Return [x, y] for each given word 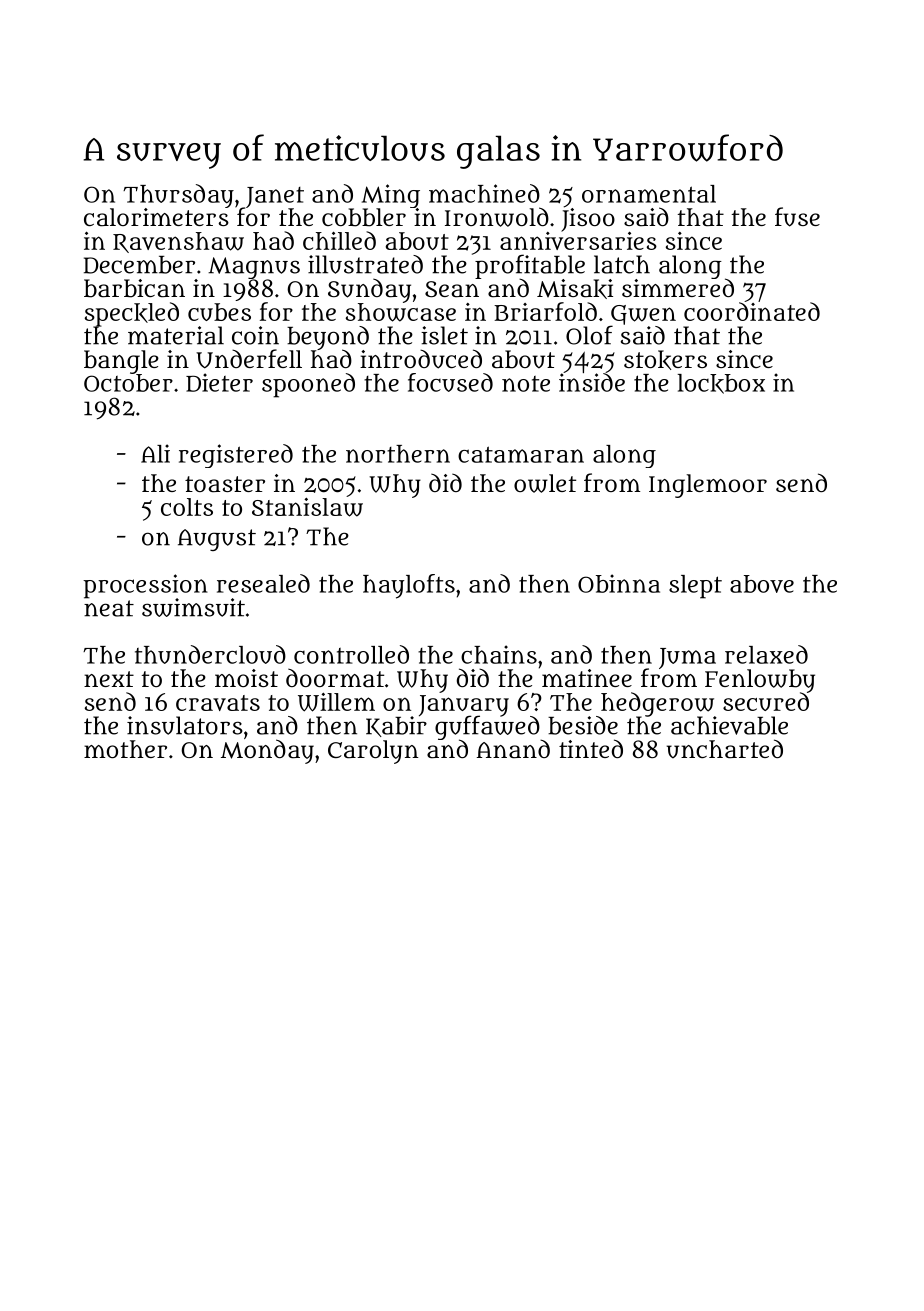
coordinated [752, 311]
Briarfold [545, 311]
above [762, 584]
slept [695, 587]
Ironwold [497, 217]
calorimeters [156, 217]
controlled [351, 654]
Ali [155, 453]
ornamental [649, 194]
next [109, 679]
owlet [545, 483]
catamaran [521, 454]
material [176, 335]
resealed [263, 583]
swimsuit [193, 607]
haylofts [409, 586]
